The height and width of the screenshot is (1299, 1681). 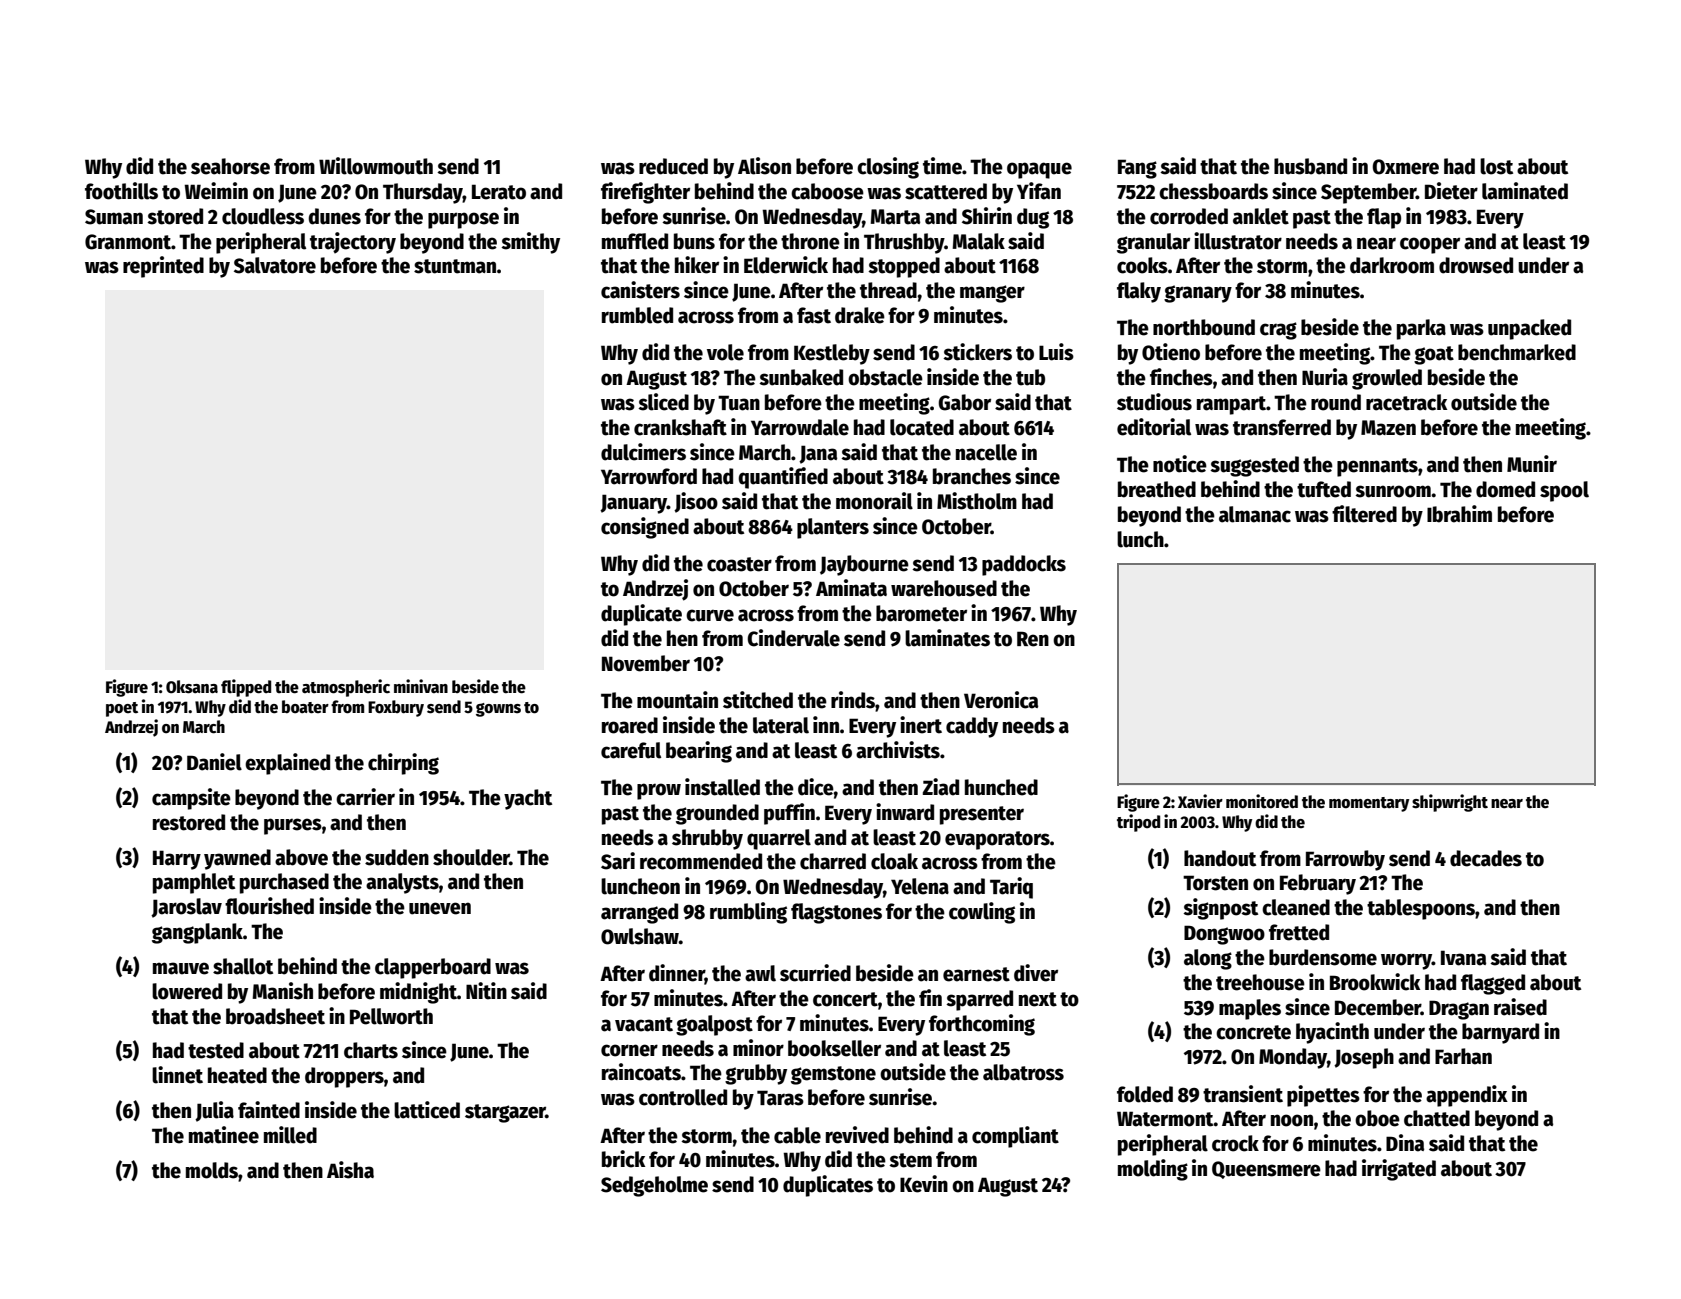 I want to click on explained, so click(x=287, y=764).
